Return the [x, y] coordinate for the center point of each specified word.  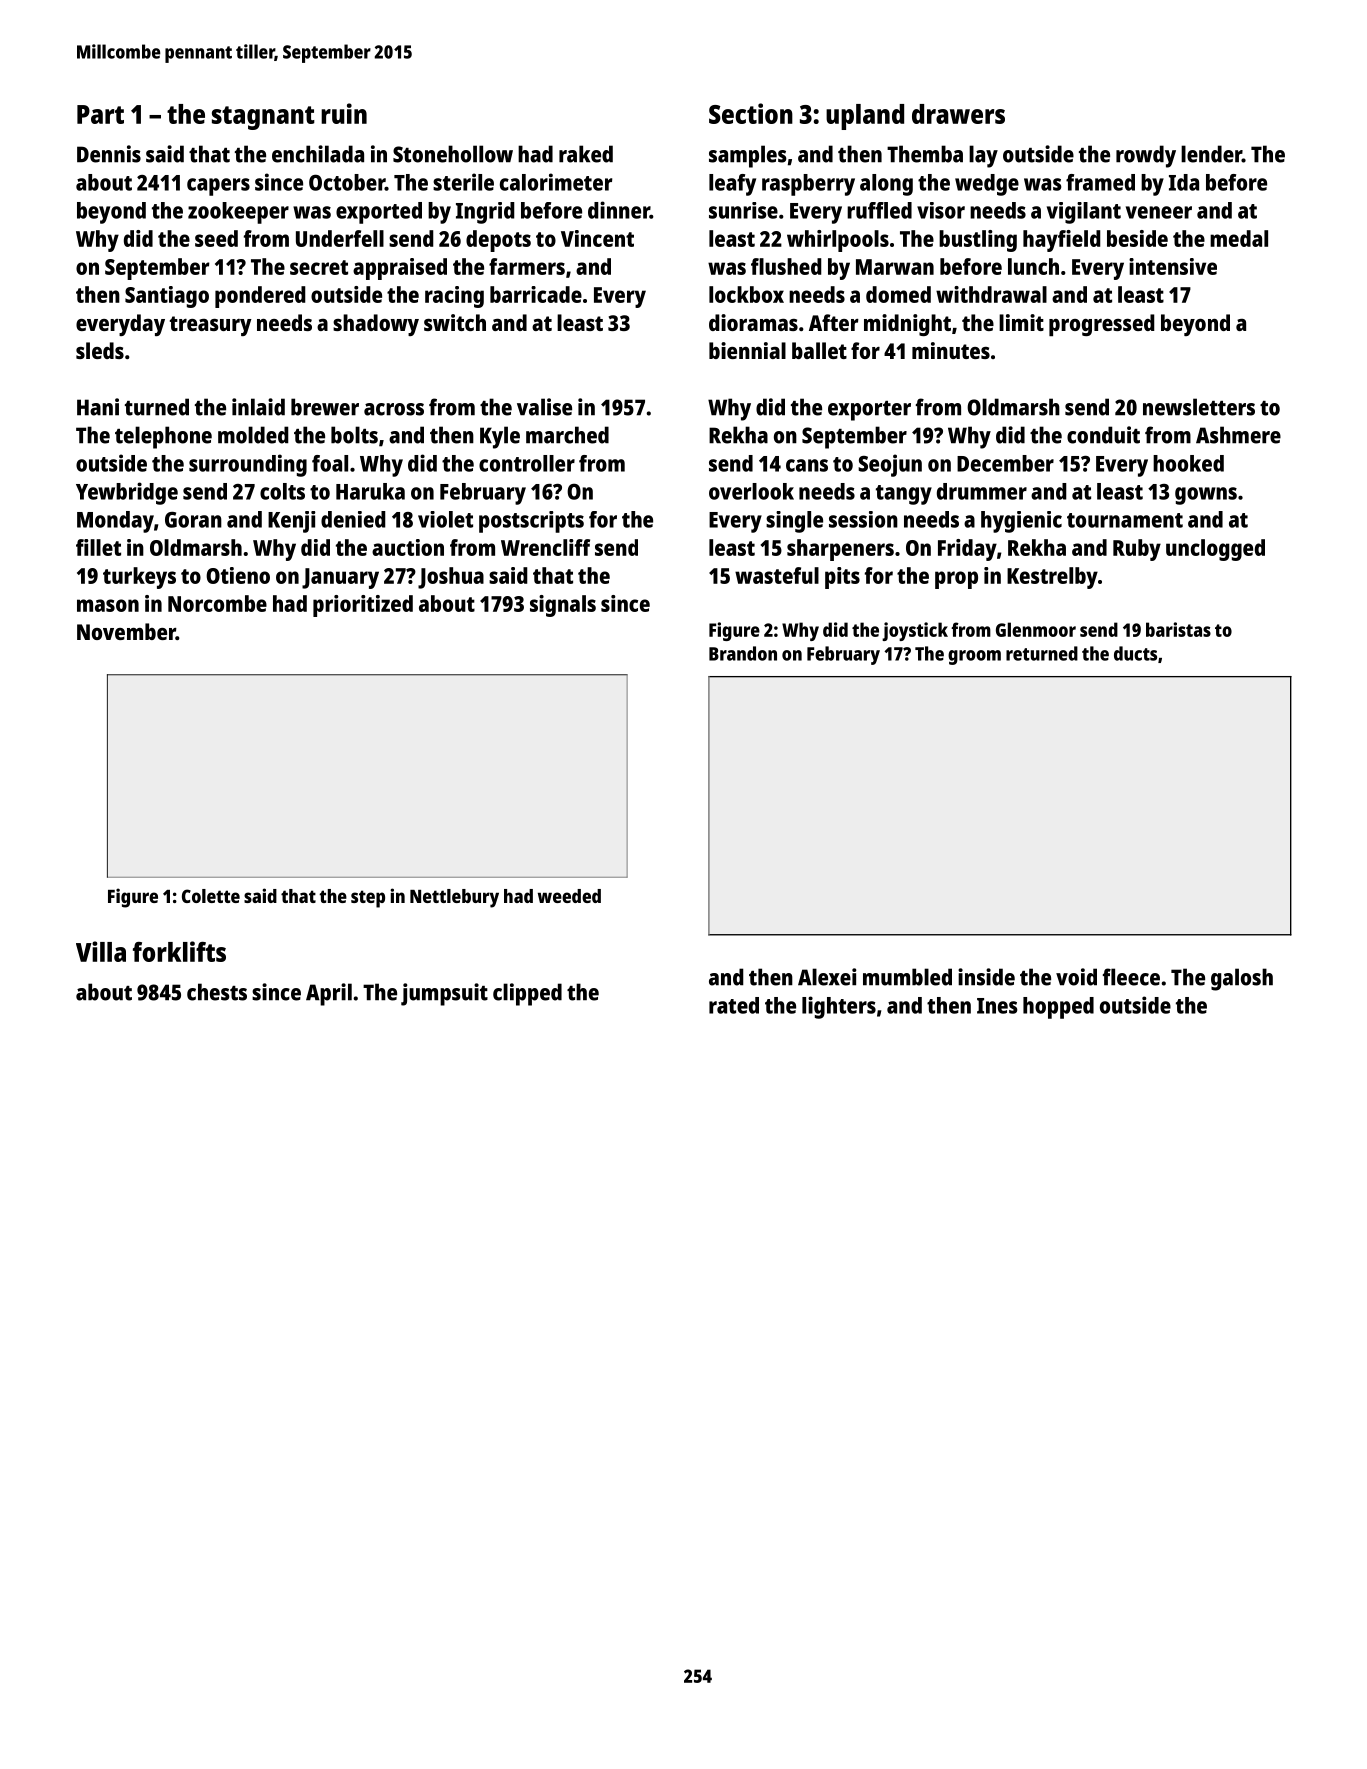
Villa [101, 951]
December [1005, 463]
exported [379, 213]
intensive [1173, 266]
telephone [163, 437]
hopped [1058, 1008]
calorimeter [556, 182]
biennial [747, 350]
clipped [527, 994]
